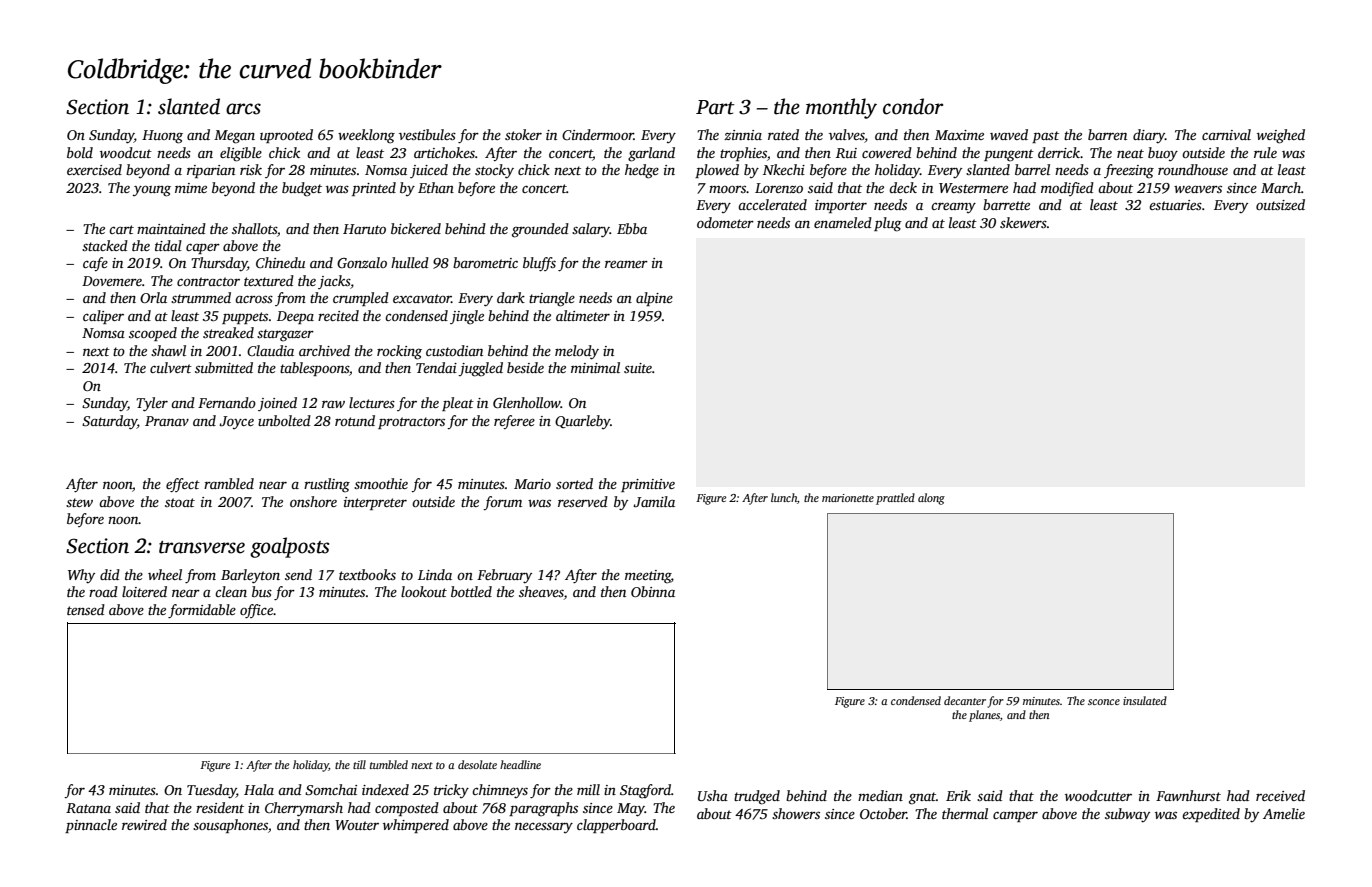  I want to click on along, so click(931, 499).
